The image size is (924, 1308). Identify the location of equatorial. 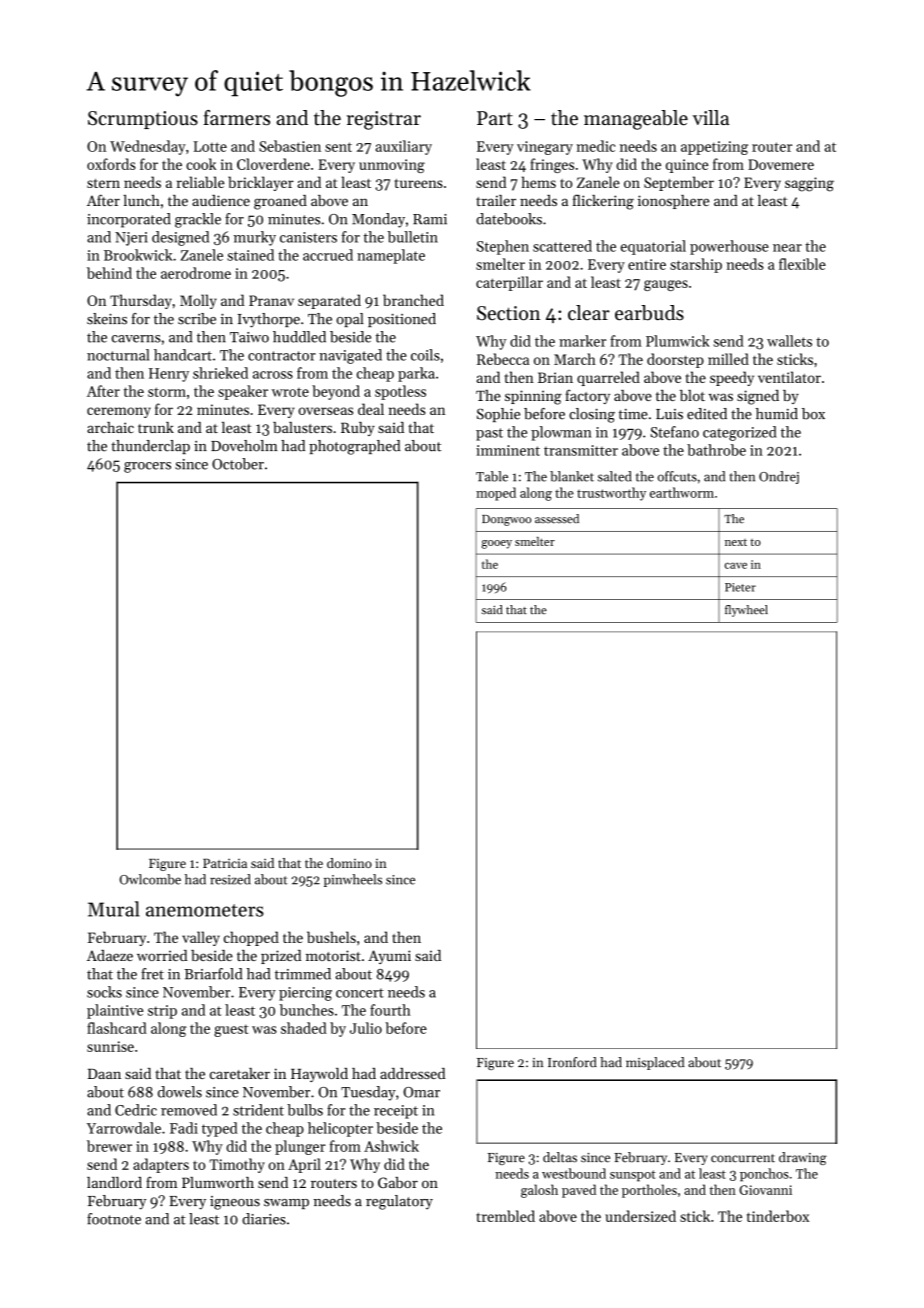
(653, 247).
